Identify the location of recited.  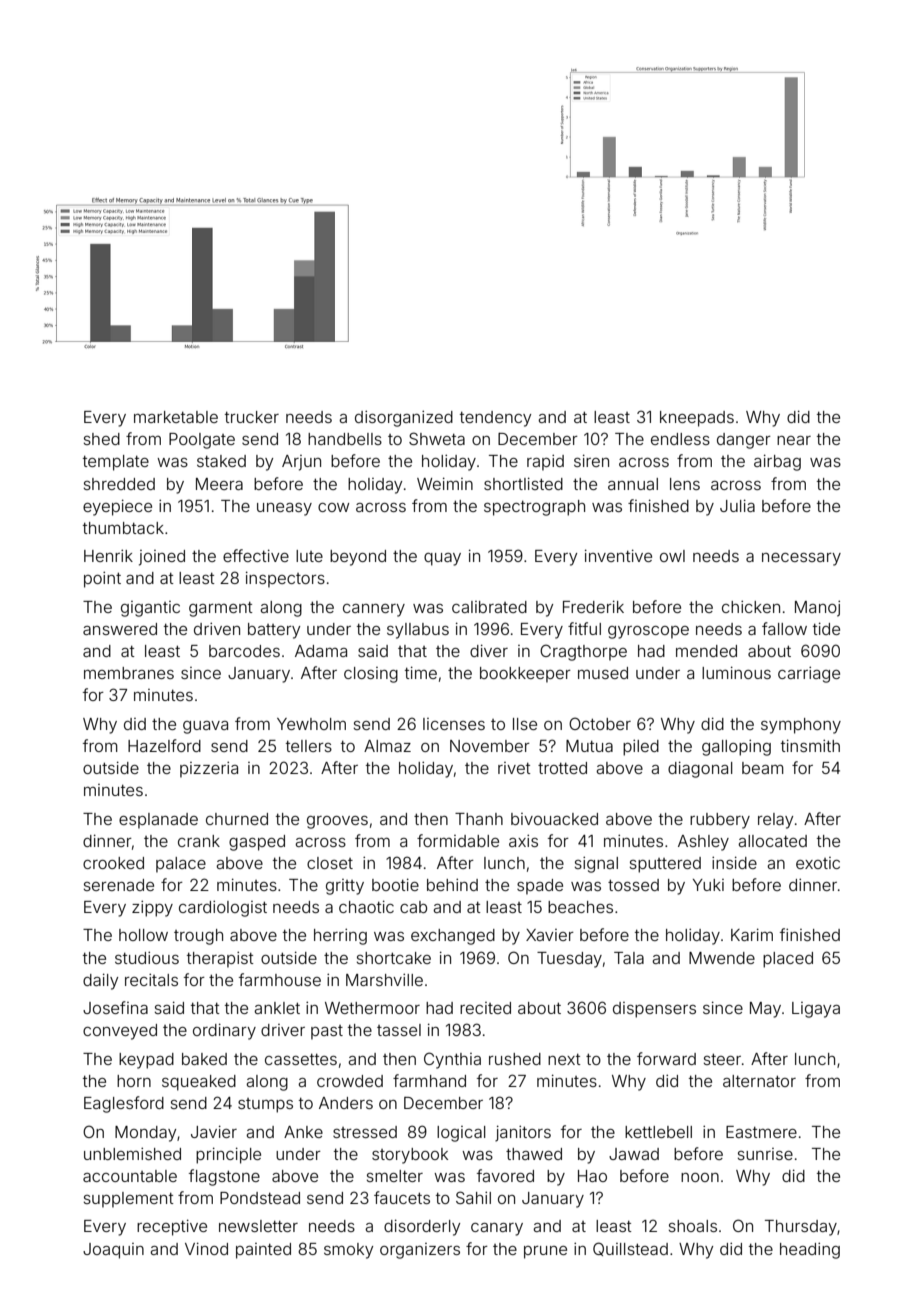
(485, 1008).
